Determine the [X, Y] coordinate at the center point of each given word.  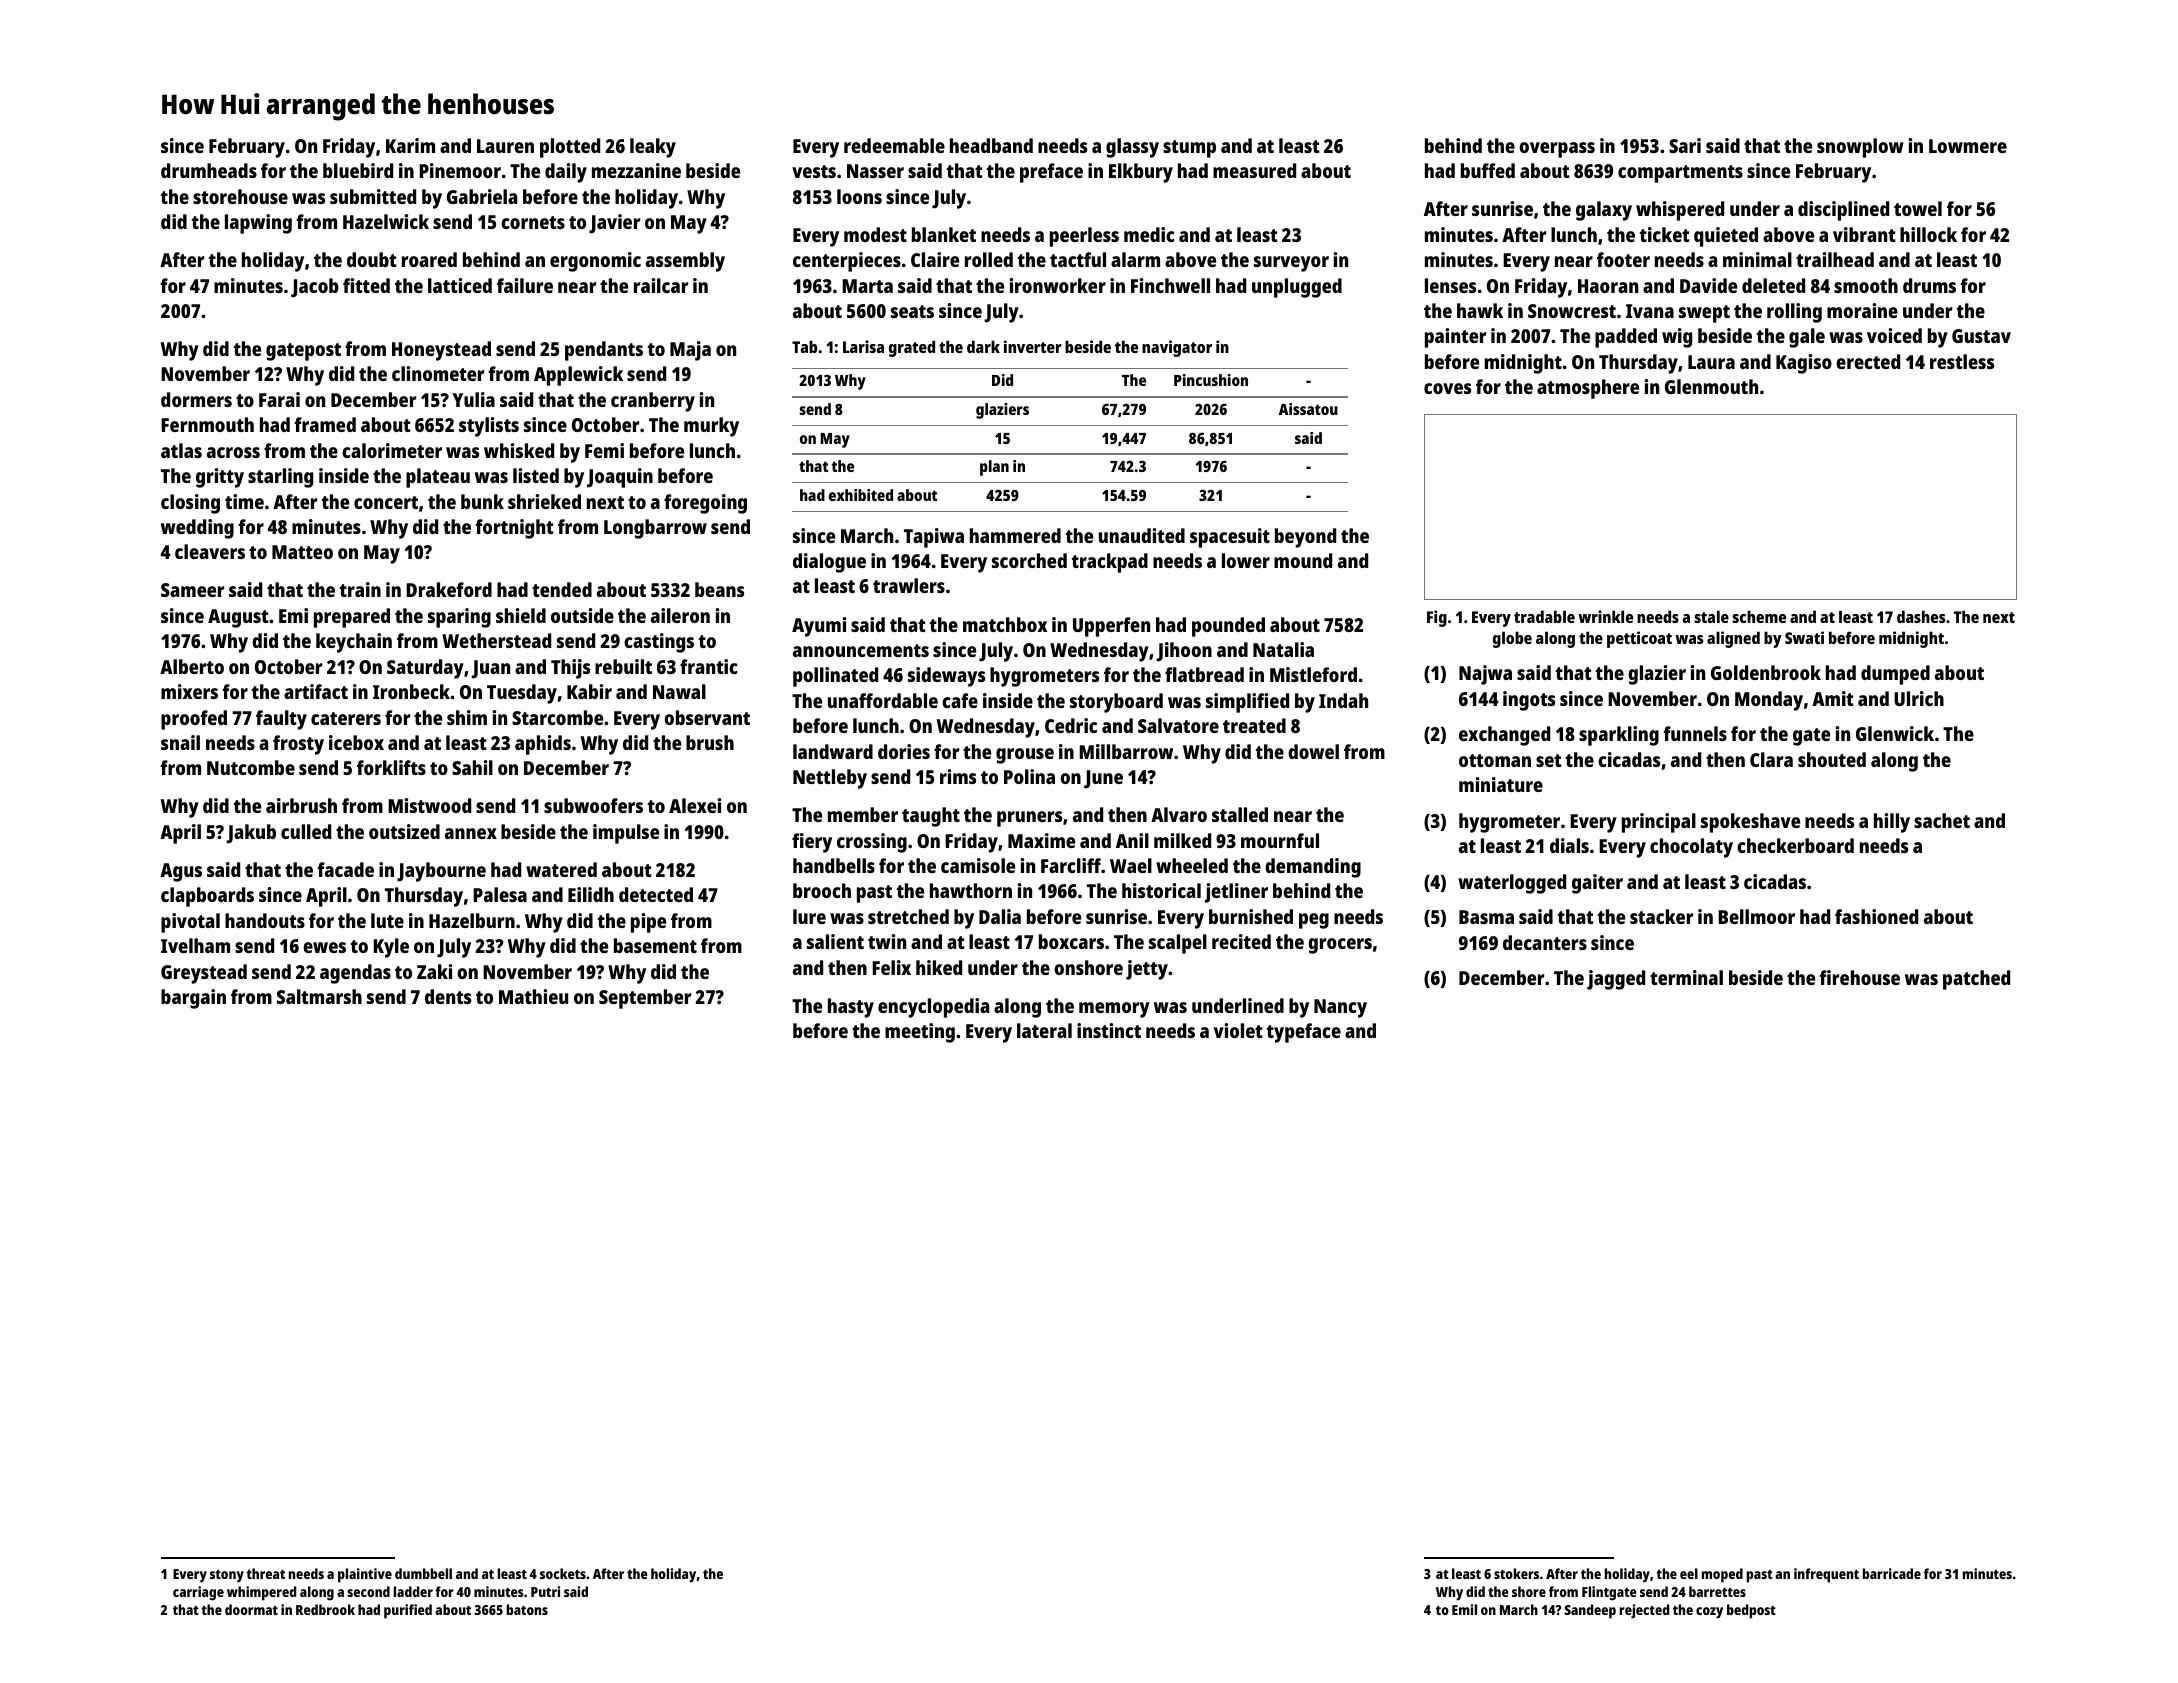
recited [1241, 941]
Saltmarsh [319, 996]
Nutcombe [251, 767]
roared [429, 259]
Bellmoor [1756, 916]
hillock [1928, 234]
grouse [1025, 756]
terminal [1686, 977]
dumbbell [423, 1573]
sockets [563, 1573]
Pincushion [1211, 380]
